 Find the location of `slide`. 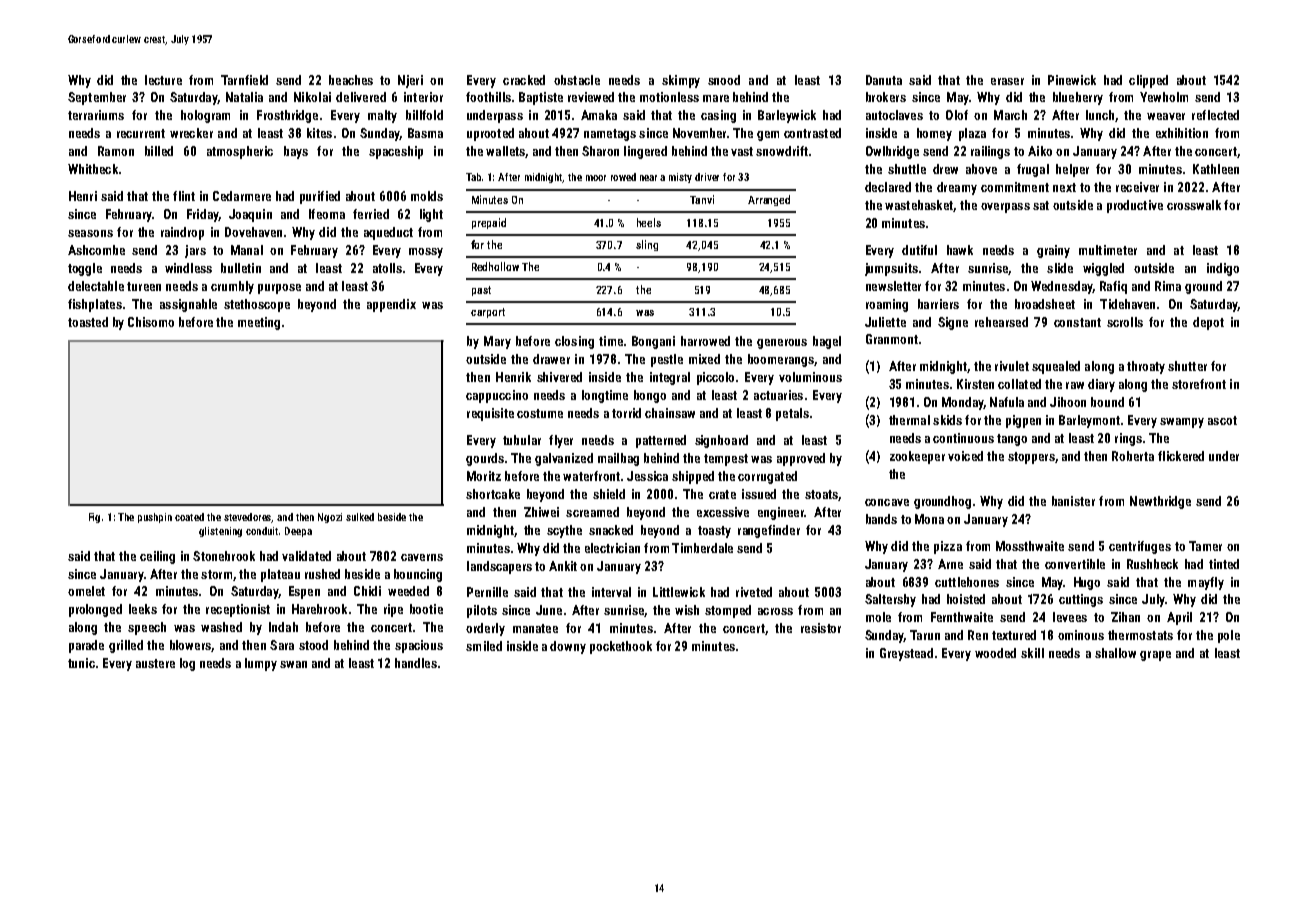

slide is located at coordinates (1060, 268).
